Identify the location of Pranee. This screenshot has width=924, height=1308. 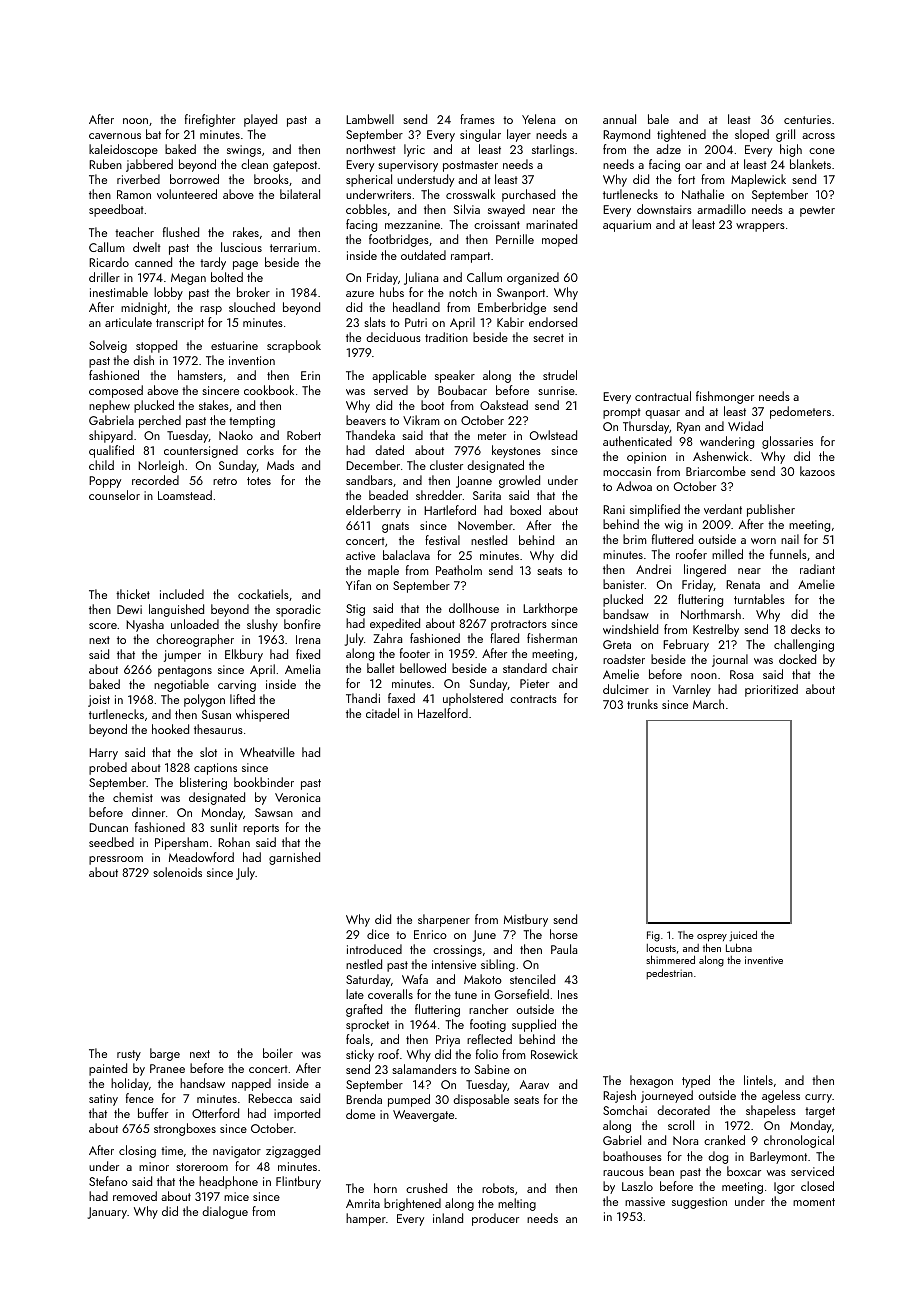
(167, 1068).
